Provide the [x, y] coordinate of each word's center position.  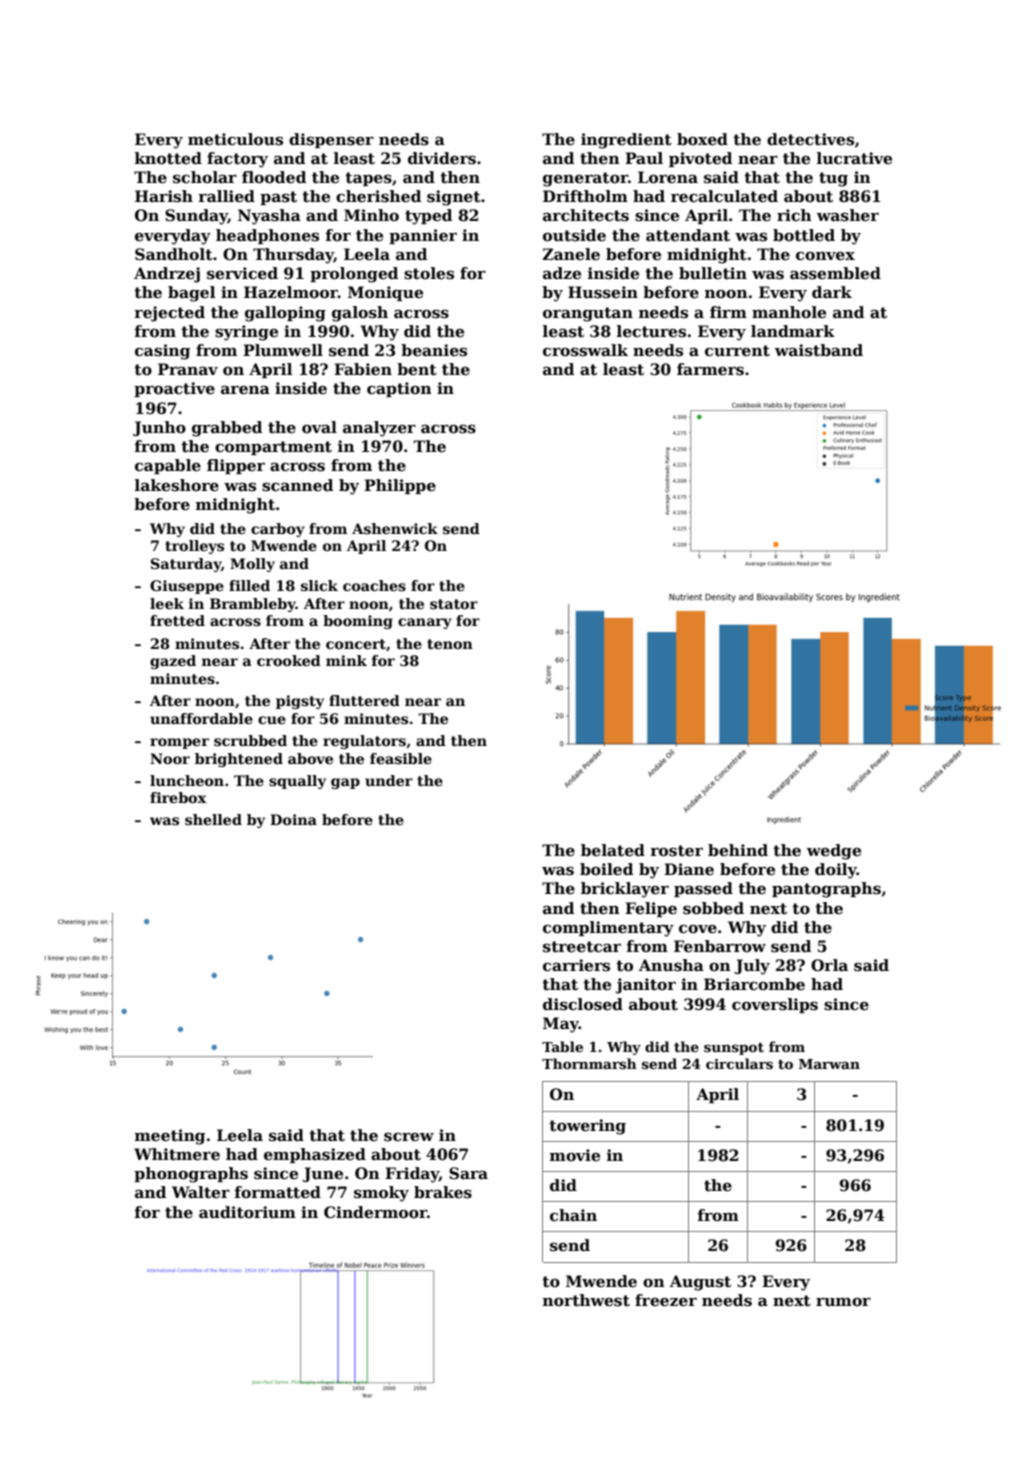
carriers [576, 965]
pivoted [700, 159]
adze [562, 273]
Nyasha [269, 217]
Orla [829, 965]
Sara [468, 1173]
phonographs [191, 1175]
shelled [213, 819]
